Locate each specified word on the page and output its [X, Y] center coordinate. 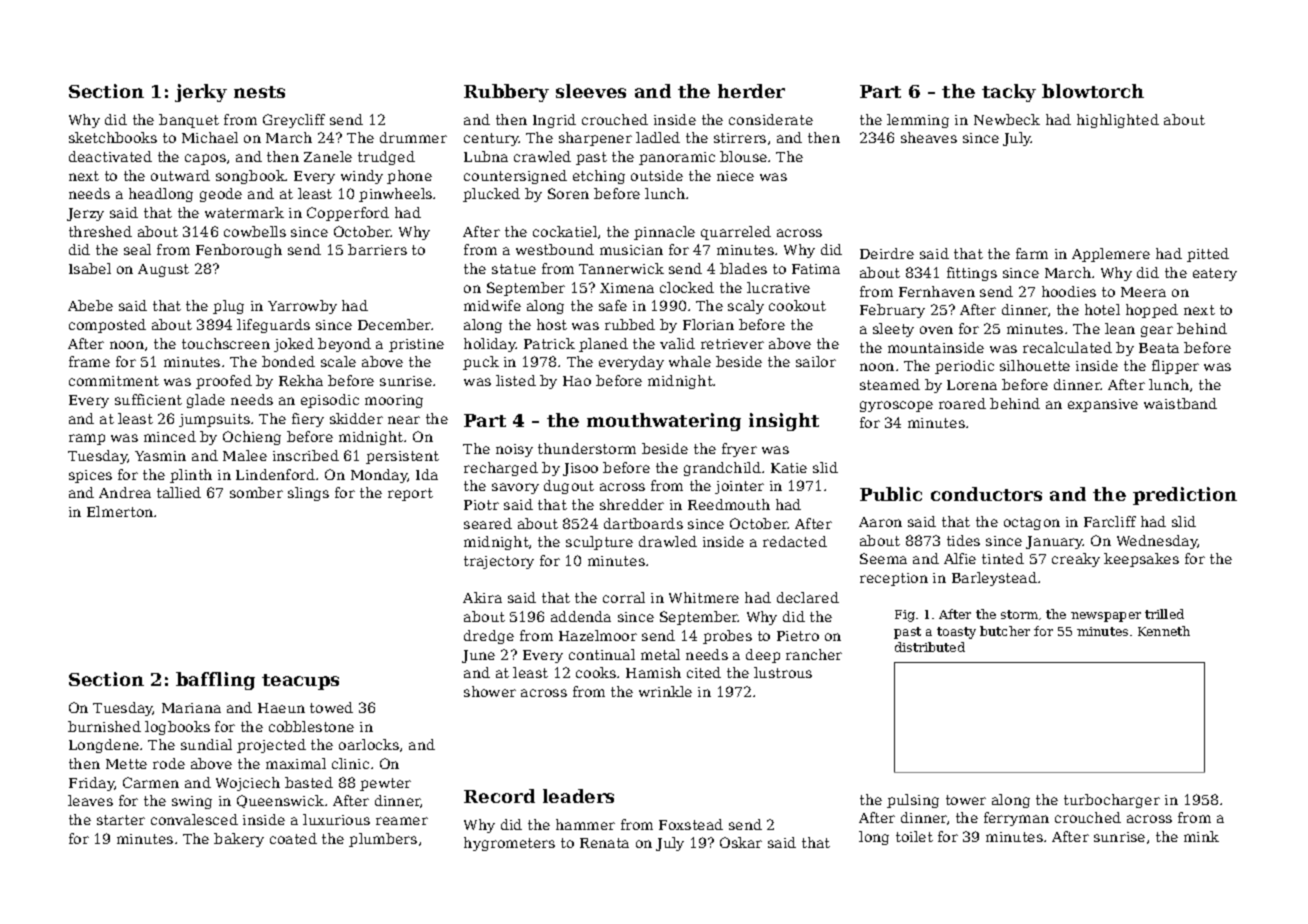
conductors [986, 494]
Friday [92, 784]
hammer [585, 824]
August [163, 270]
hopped [1152, 311]
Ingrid [554, 121]
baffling [215, 681]
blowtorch [1093, 91]
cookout [797, 305]
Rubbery [506, 93]
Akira [482, 597]
